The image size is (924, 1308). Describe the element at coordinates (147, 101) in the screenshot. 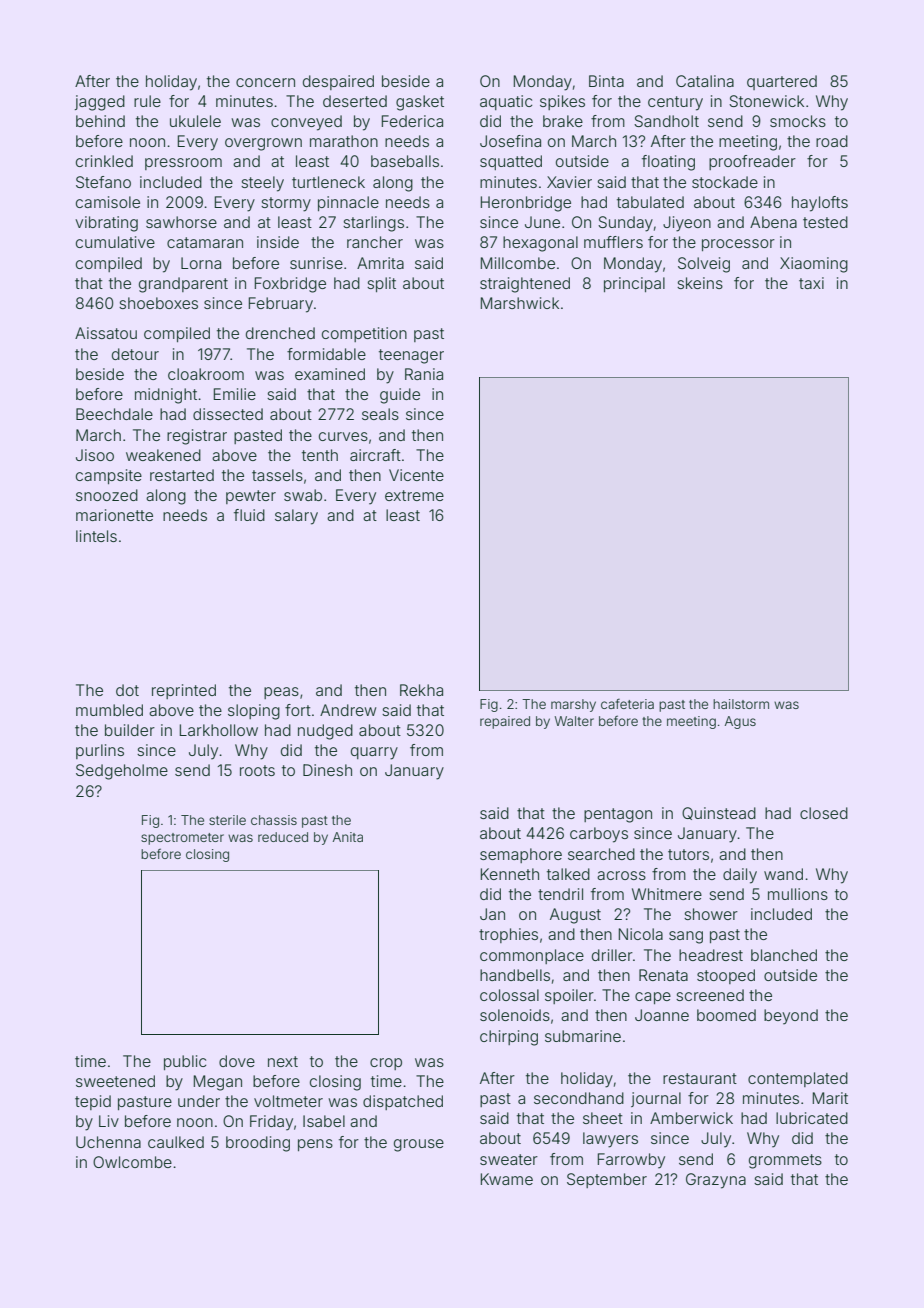

I see `rule` at that location.
